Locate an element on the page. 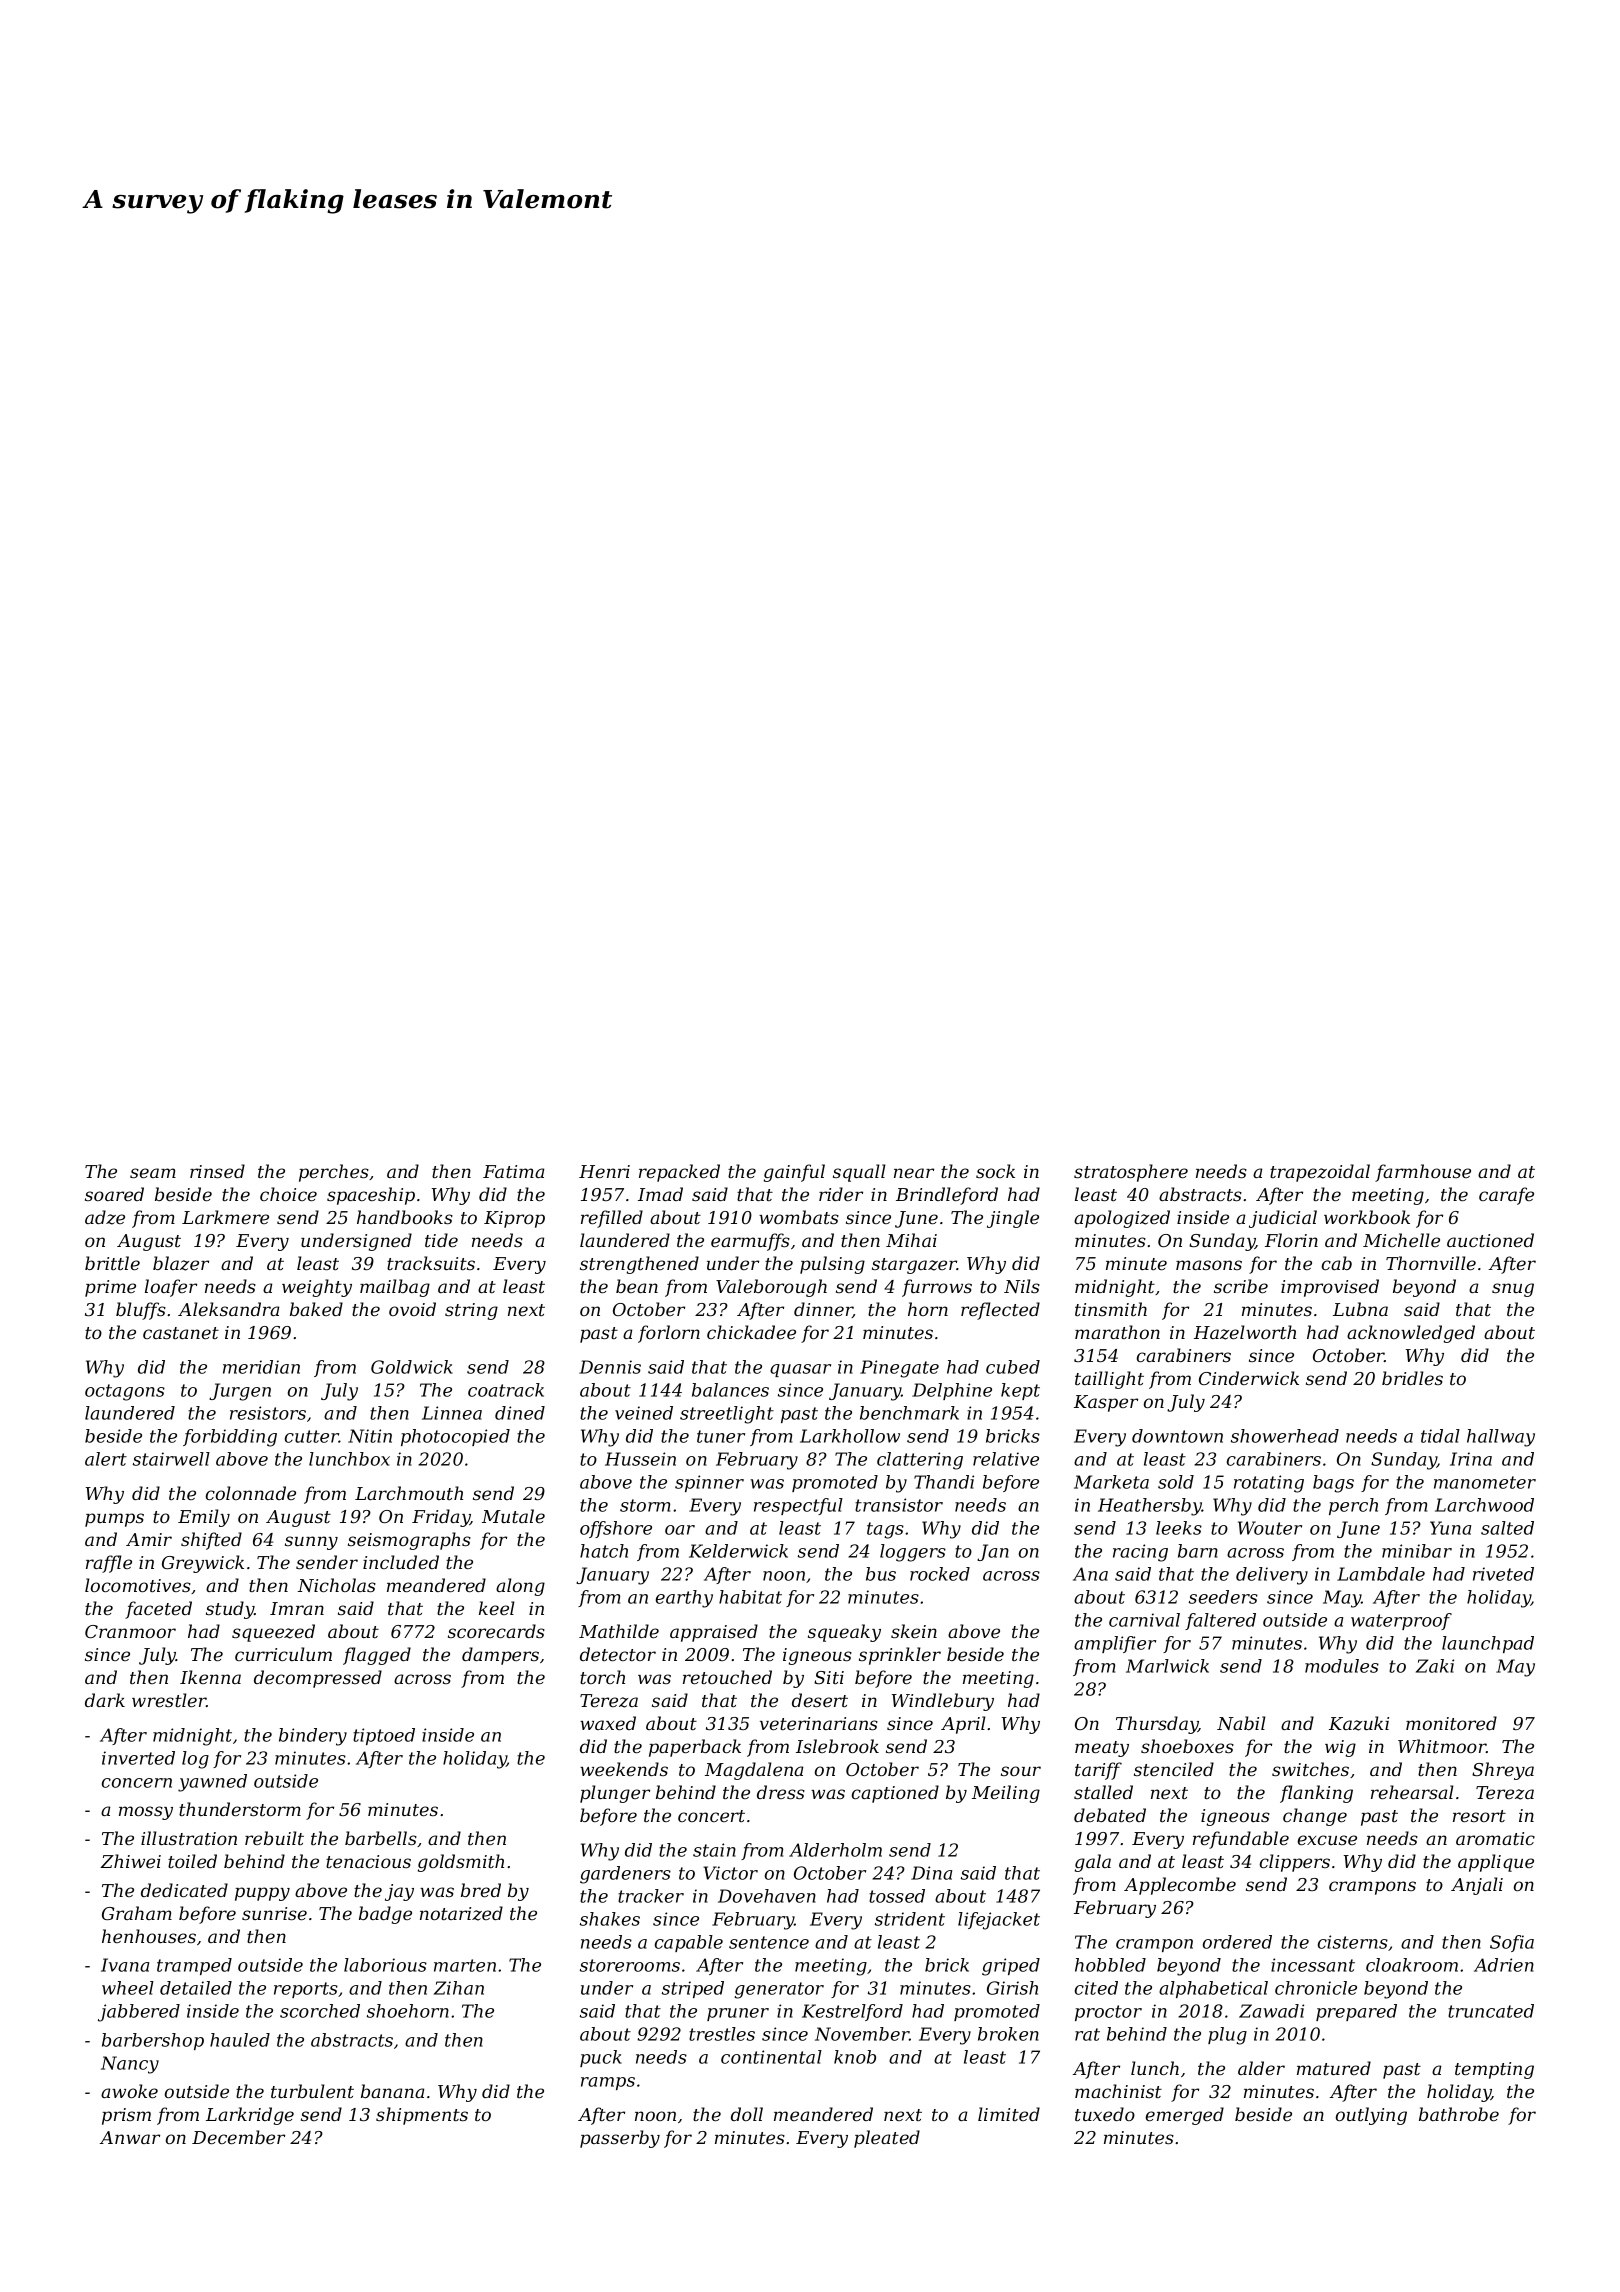 The height and width of the document is (2292, 1620). tidal is located at coordinates (1440, 1436).
